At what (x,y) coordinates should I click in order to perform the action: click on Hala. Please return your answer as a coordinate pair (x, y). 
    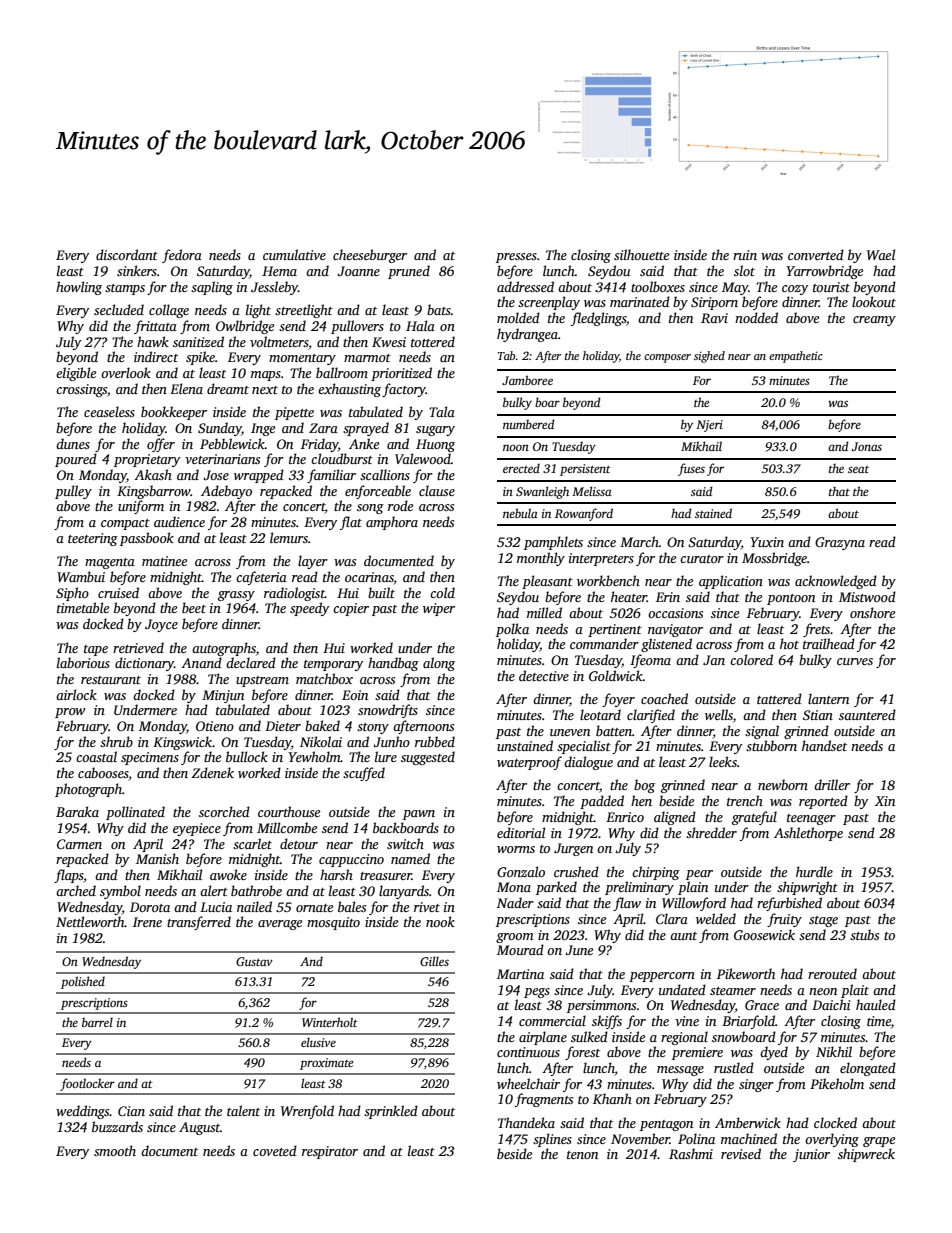
    Looking at the image, I should click on (420, 325).
